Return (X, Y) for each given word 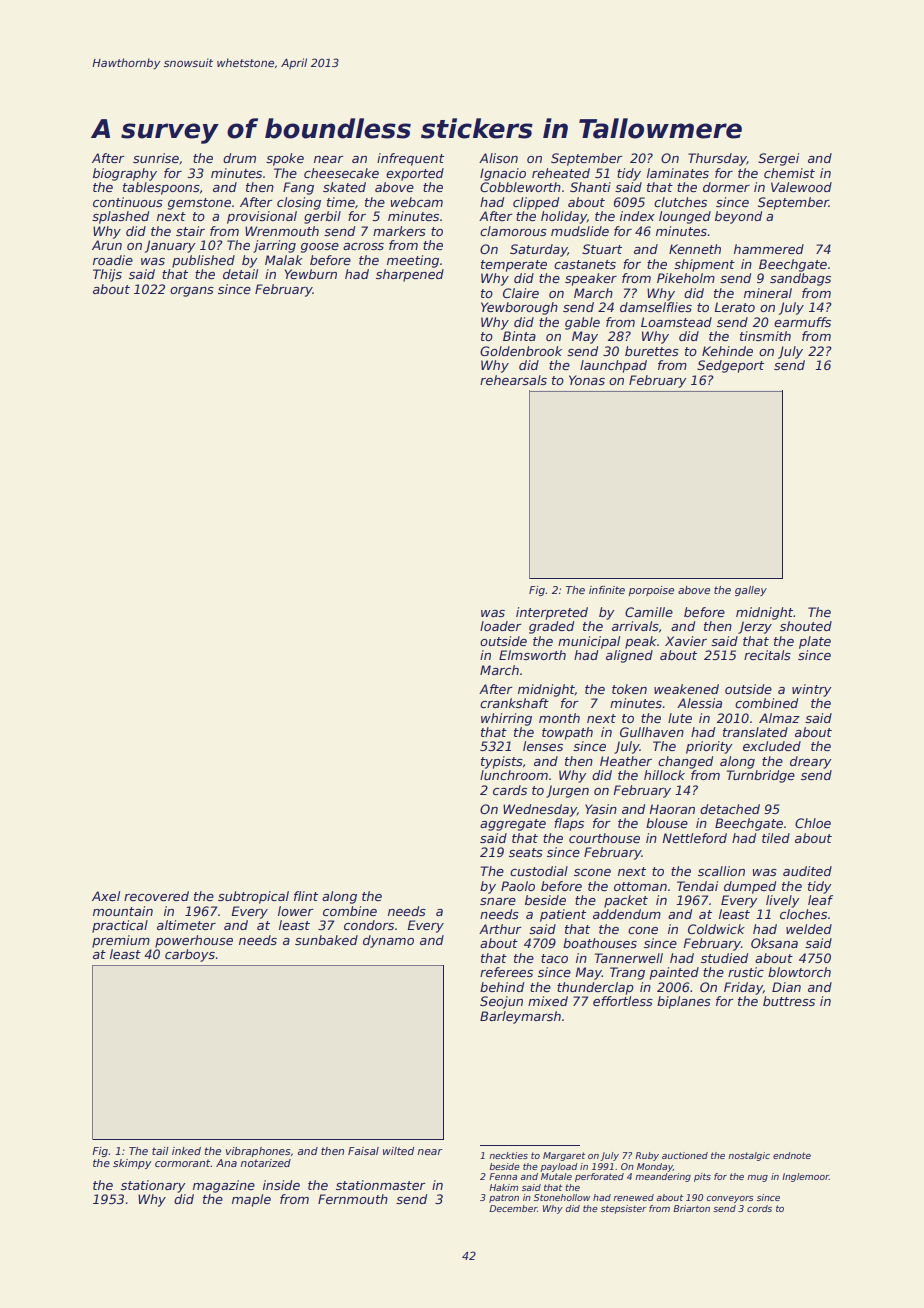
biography (125, 174)
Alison (498, 158)
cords (759, 1208)
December (513, 1208)
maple (251, 1200)
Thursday (717, 159)
